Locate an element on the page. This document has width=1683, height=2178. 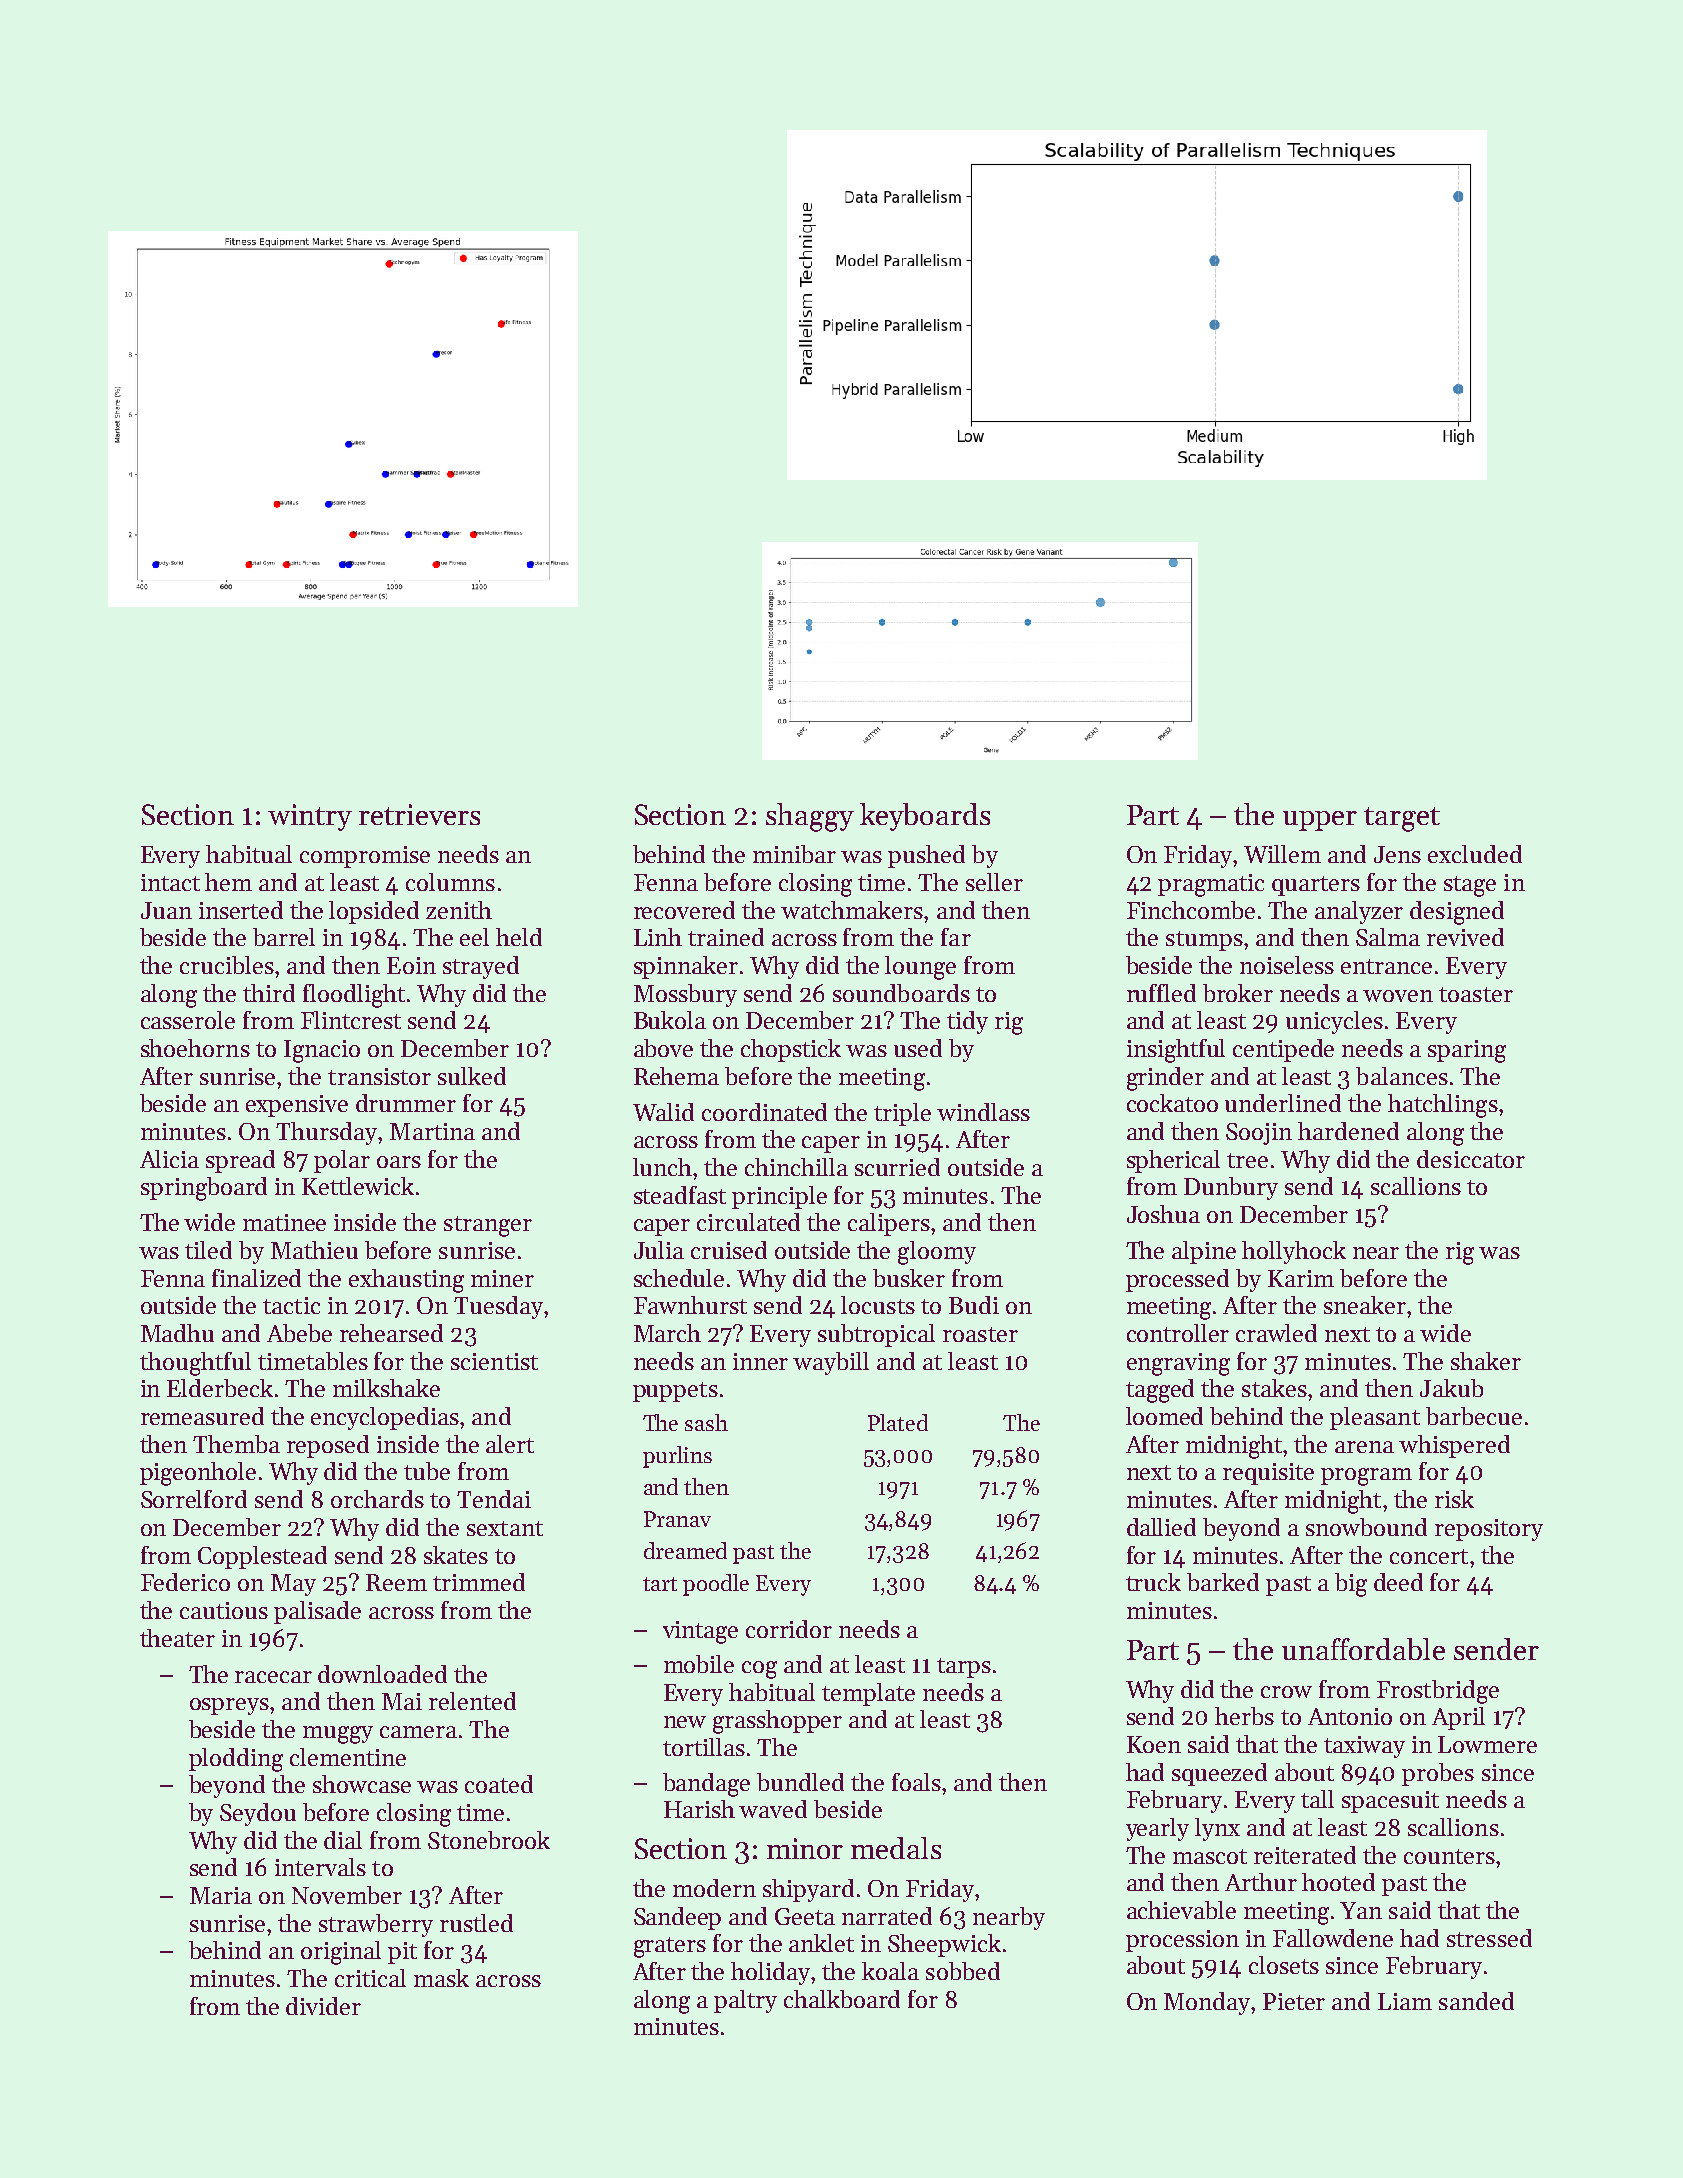
pigeonhole is located at coordinates (198, 1474).
